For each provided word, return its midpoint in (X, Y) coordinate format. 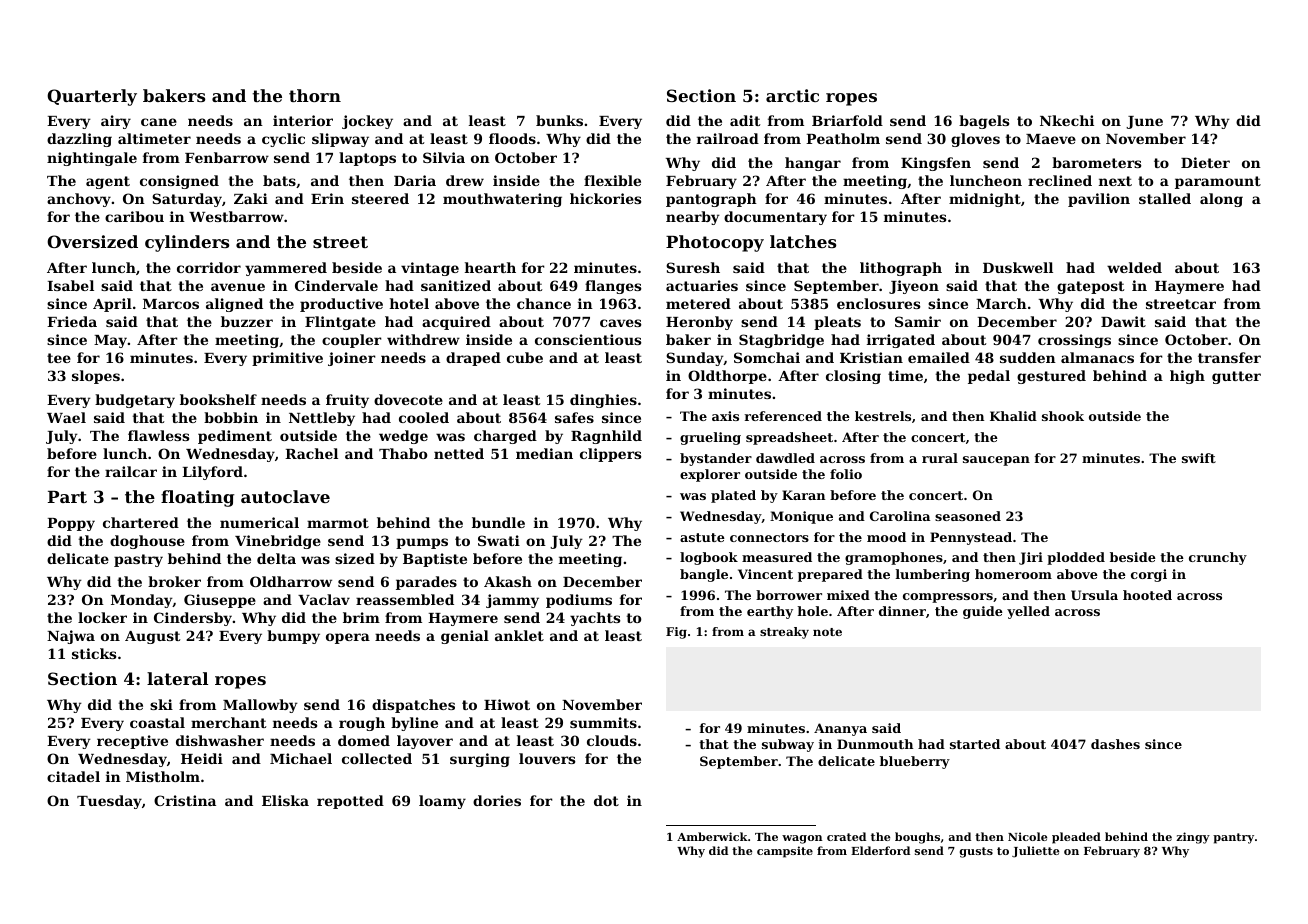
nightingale (92, 159)
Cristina (185, 800)
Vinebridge (278, 542)
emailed (939, 357)
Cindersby (193, 619)
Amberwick (712, 836)
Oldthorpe (727, 377)
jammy (512, 601)
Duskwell (1018, 267)
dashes (1115, 744)
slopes (96, 377)
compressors (948, 598)
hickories (605, 198)
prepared (830, 575)
